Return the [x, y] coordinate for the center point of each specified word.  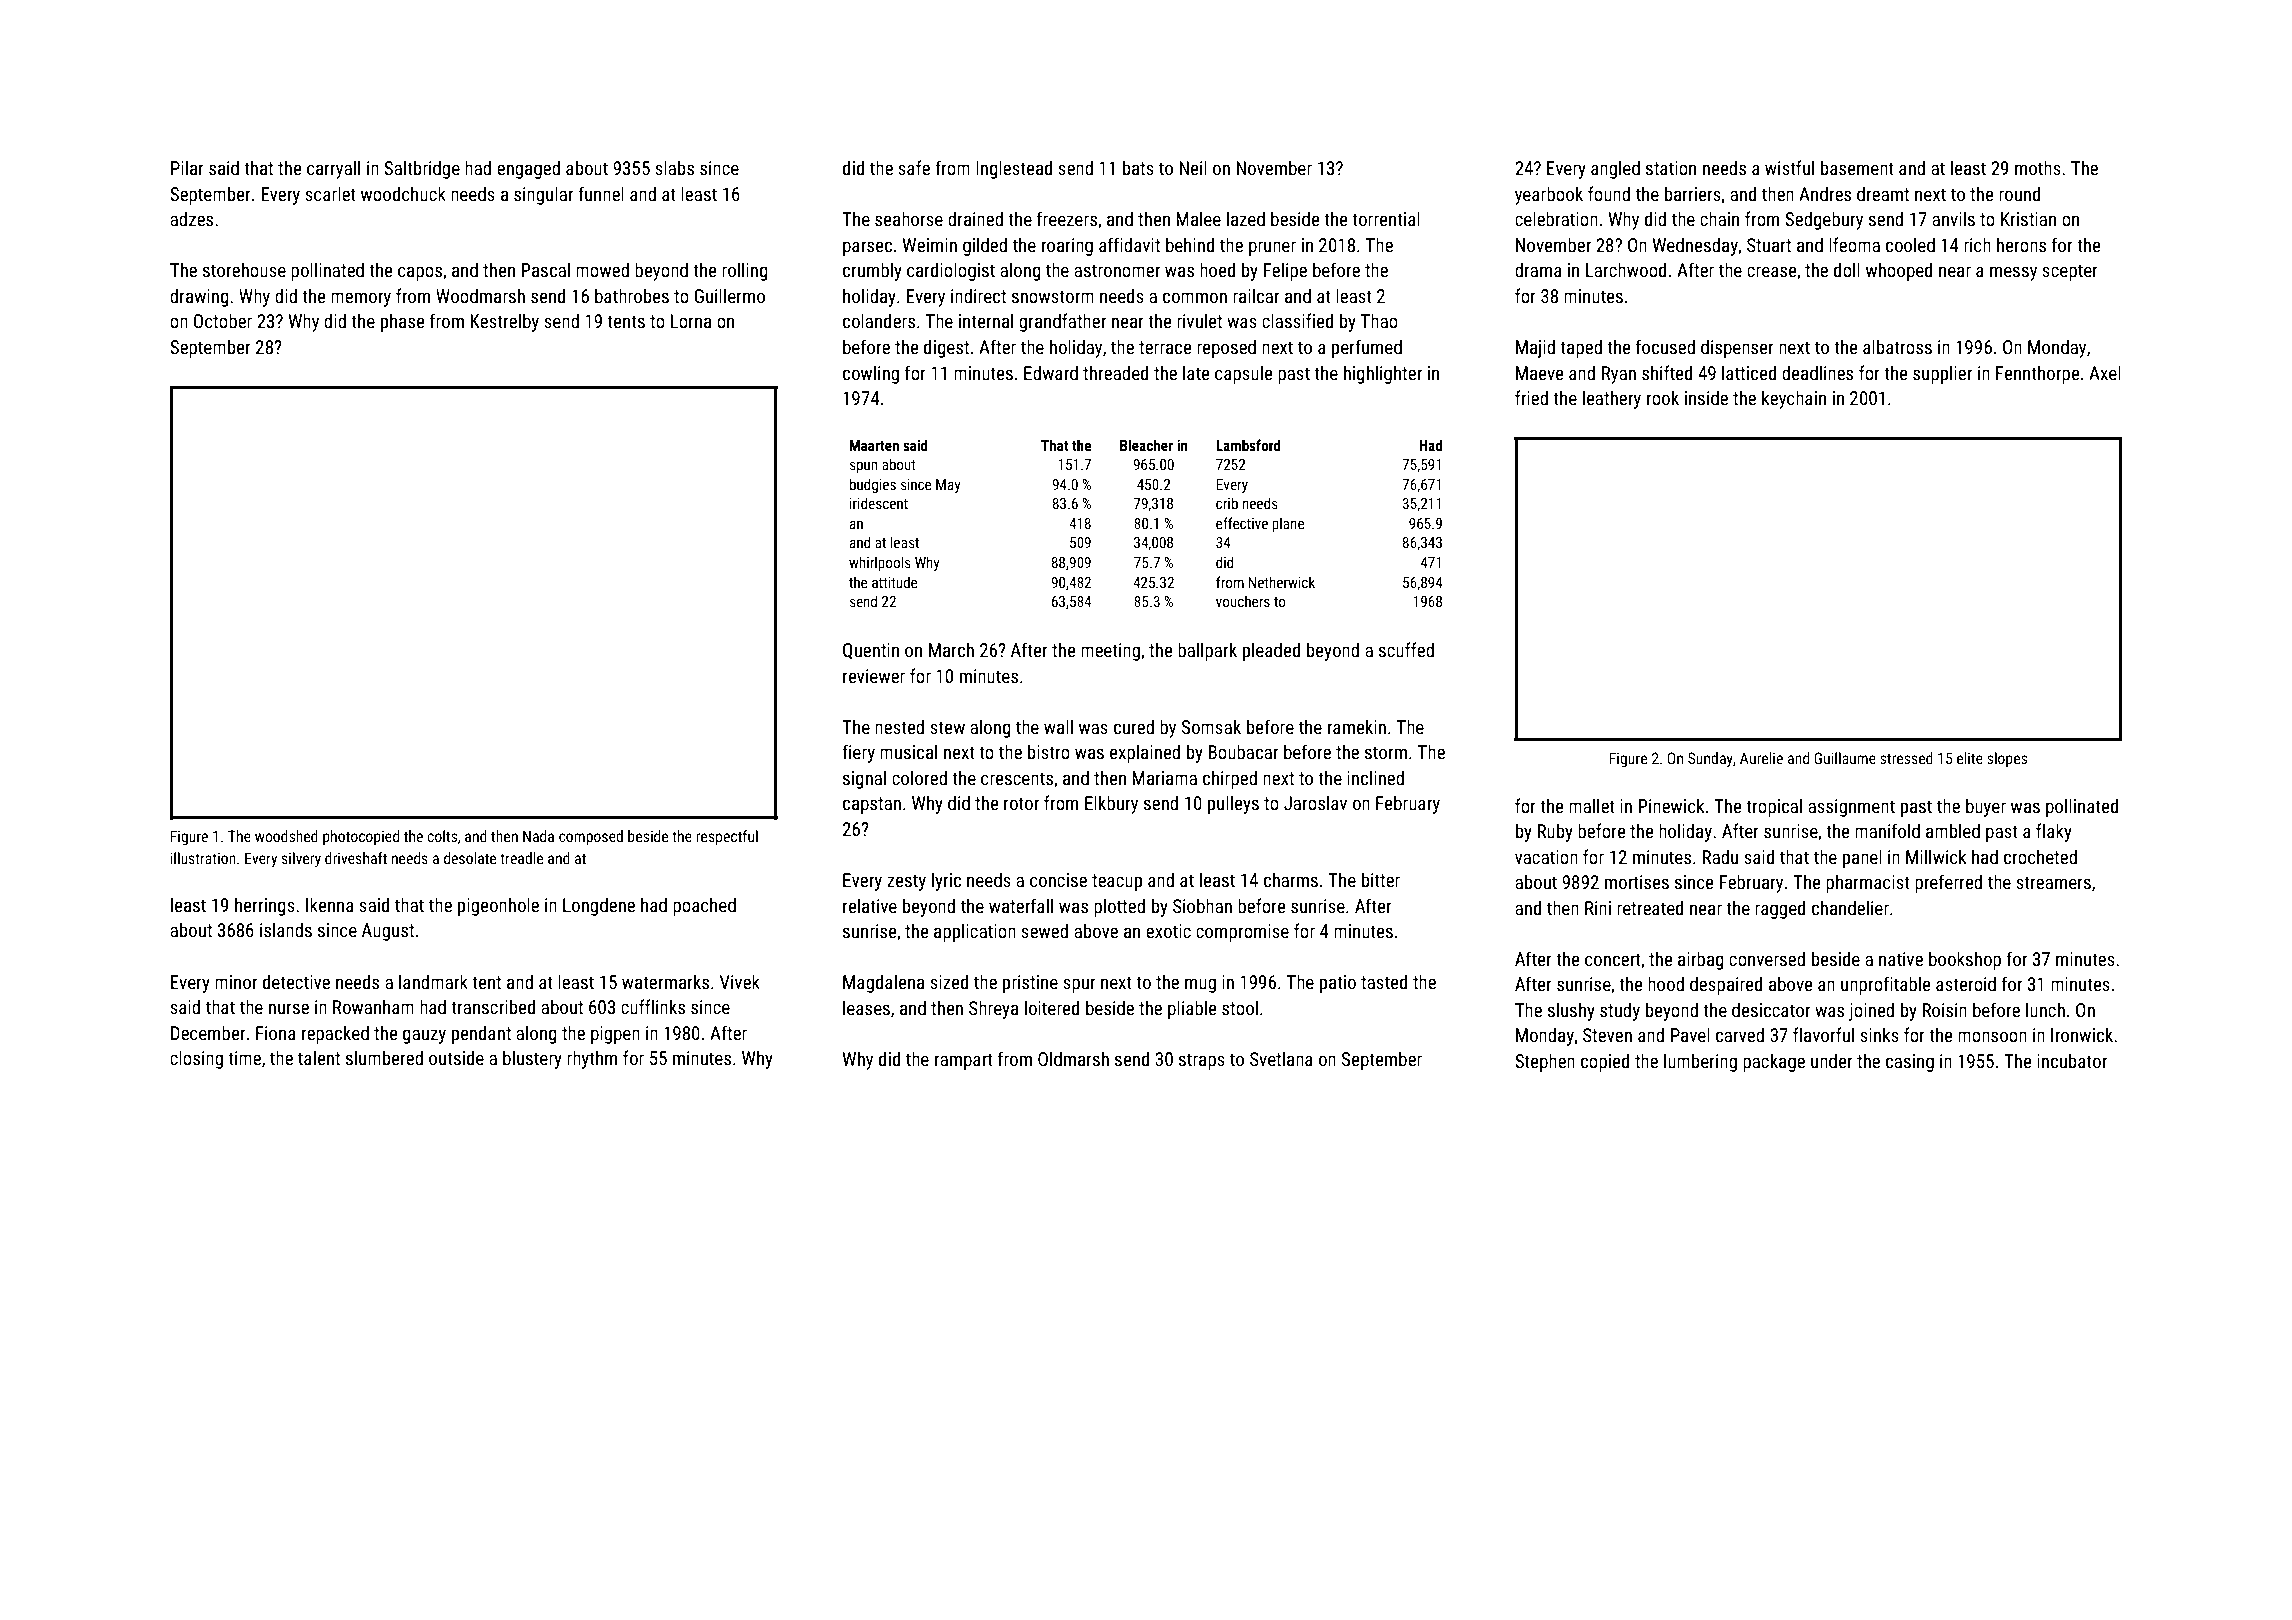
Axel [2105, 372]
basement [1857, 167]
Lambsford [1248, 445]
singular [543, 195]
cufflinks [653, 1006]
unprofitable [1886, 985]
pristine [1030, 984]
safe [914, 167]
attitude [895, 582]
